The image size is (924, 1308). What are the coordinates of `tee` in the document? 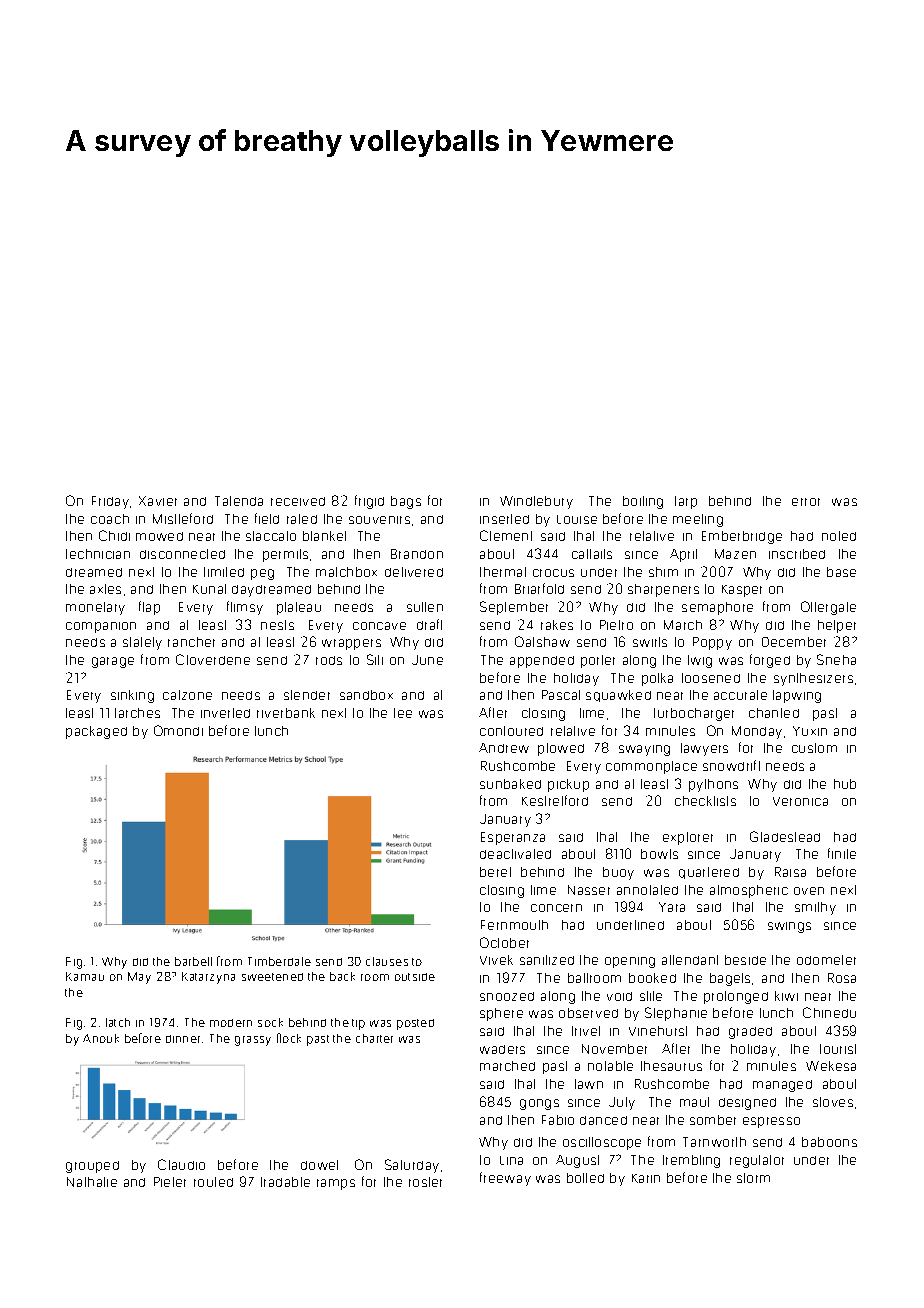 It's located at (403, 713).
